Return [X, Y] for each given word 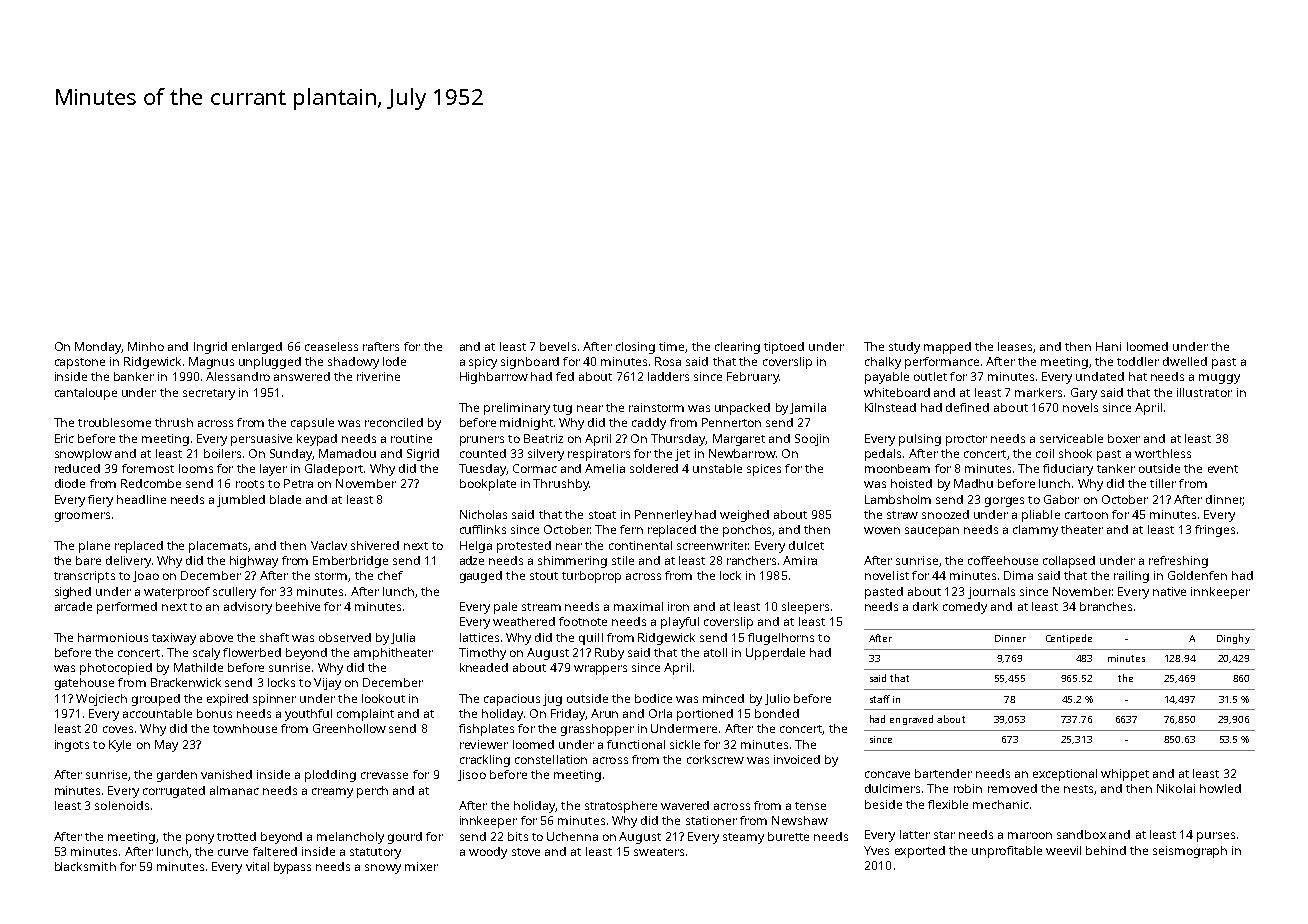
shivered [375, 545]
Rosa [668, 361]
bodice [653, 698]
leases [1016, 347]
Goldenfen [1197, 575]
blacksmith [85, 866]
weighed [744, 516]
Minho [146, 346]
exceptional [1065, 775]
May [166, 746]
